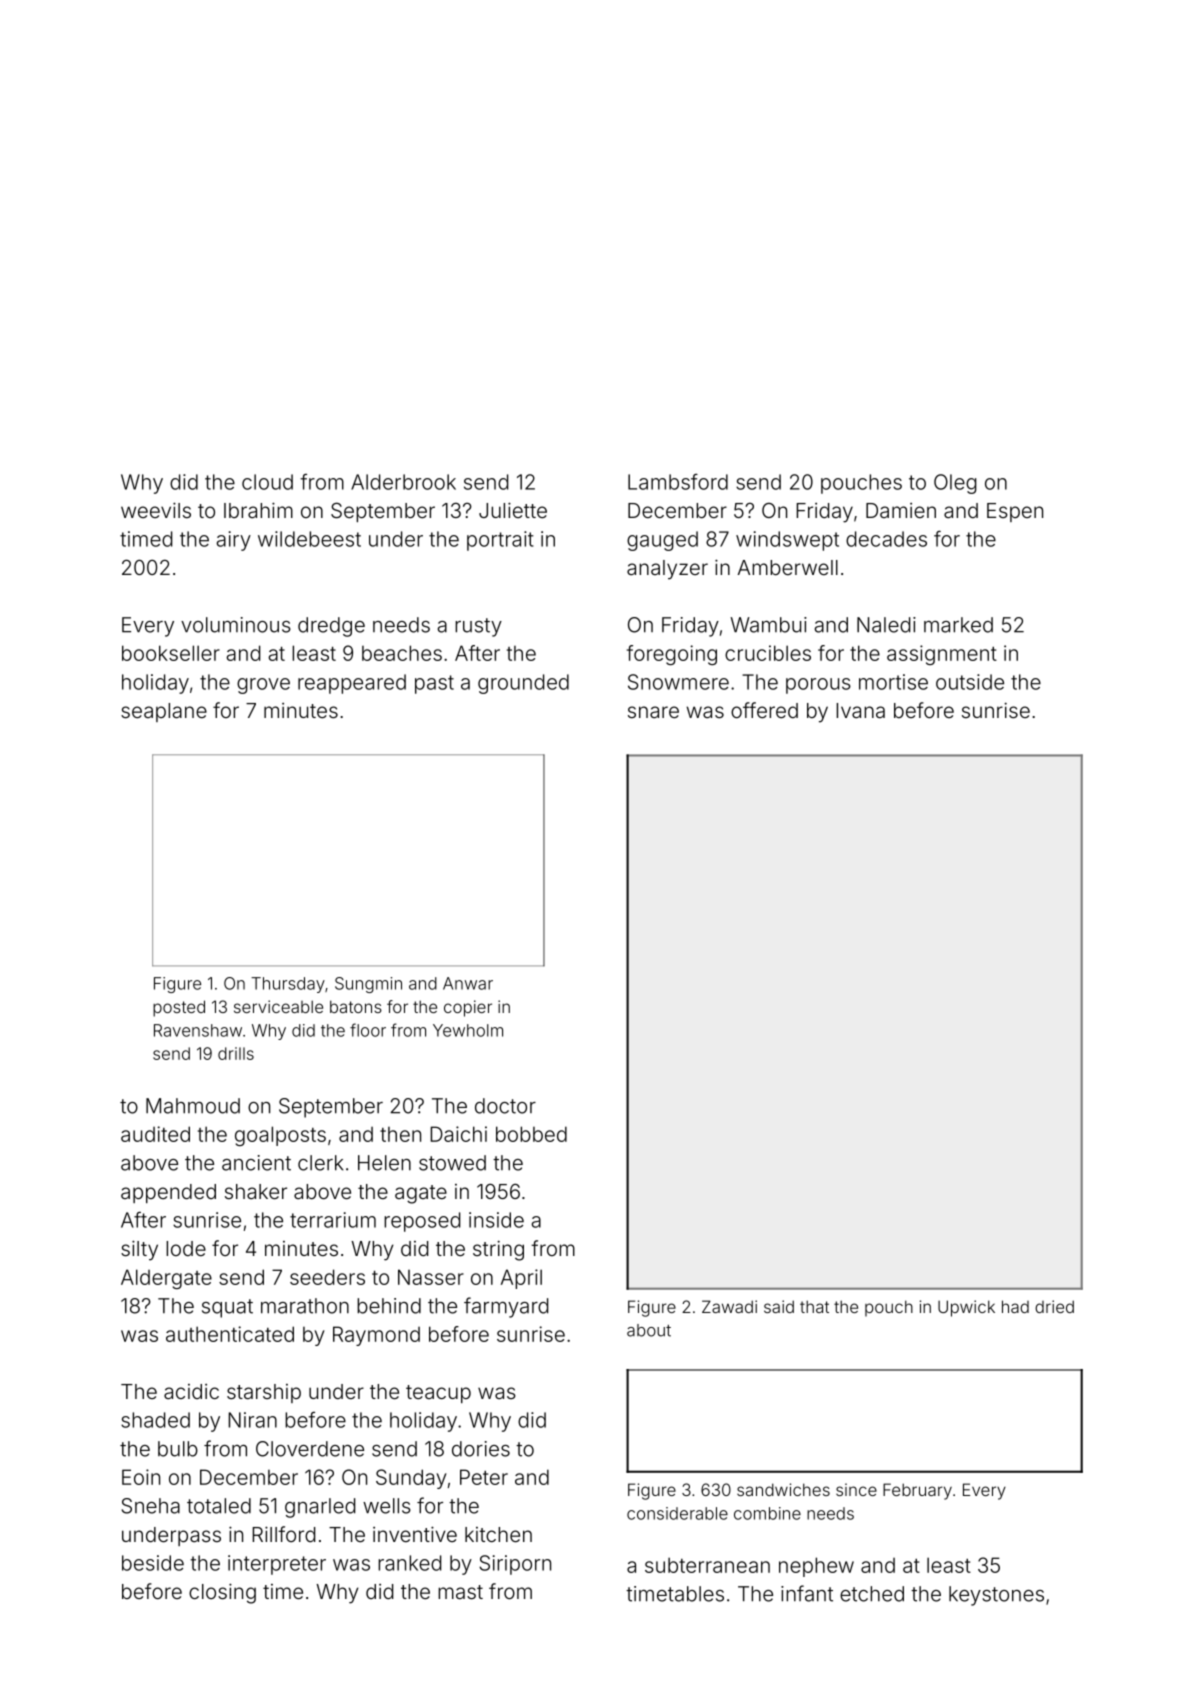 This screenshot has height=1701, width=1203. I want to click on grove, so click(263, 686).
